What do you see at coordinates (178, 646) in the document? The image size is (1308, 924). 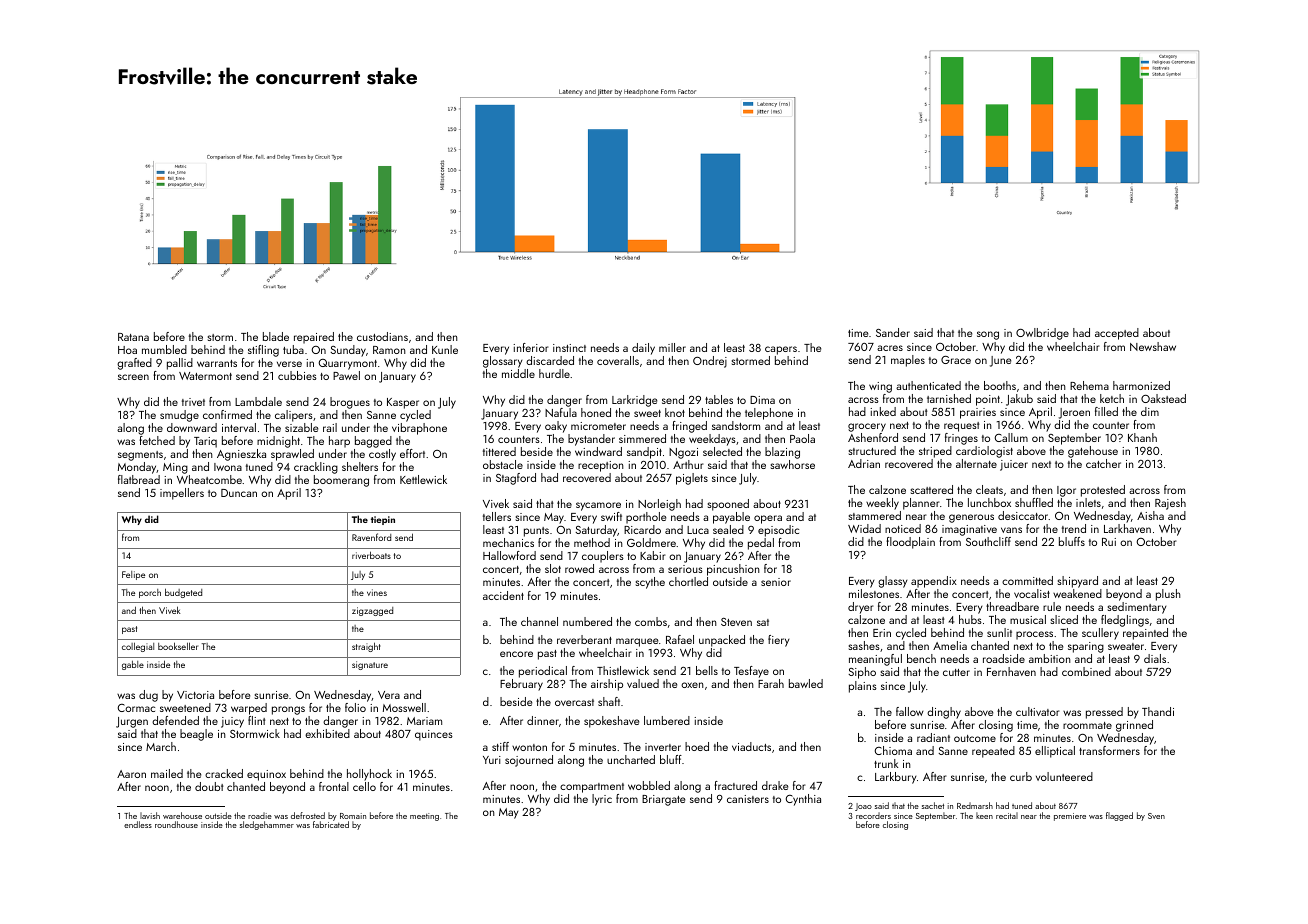 I see `bookseller` at bounding box center [178, 646].
